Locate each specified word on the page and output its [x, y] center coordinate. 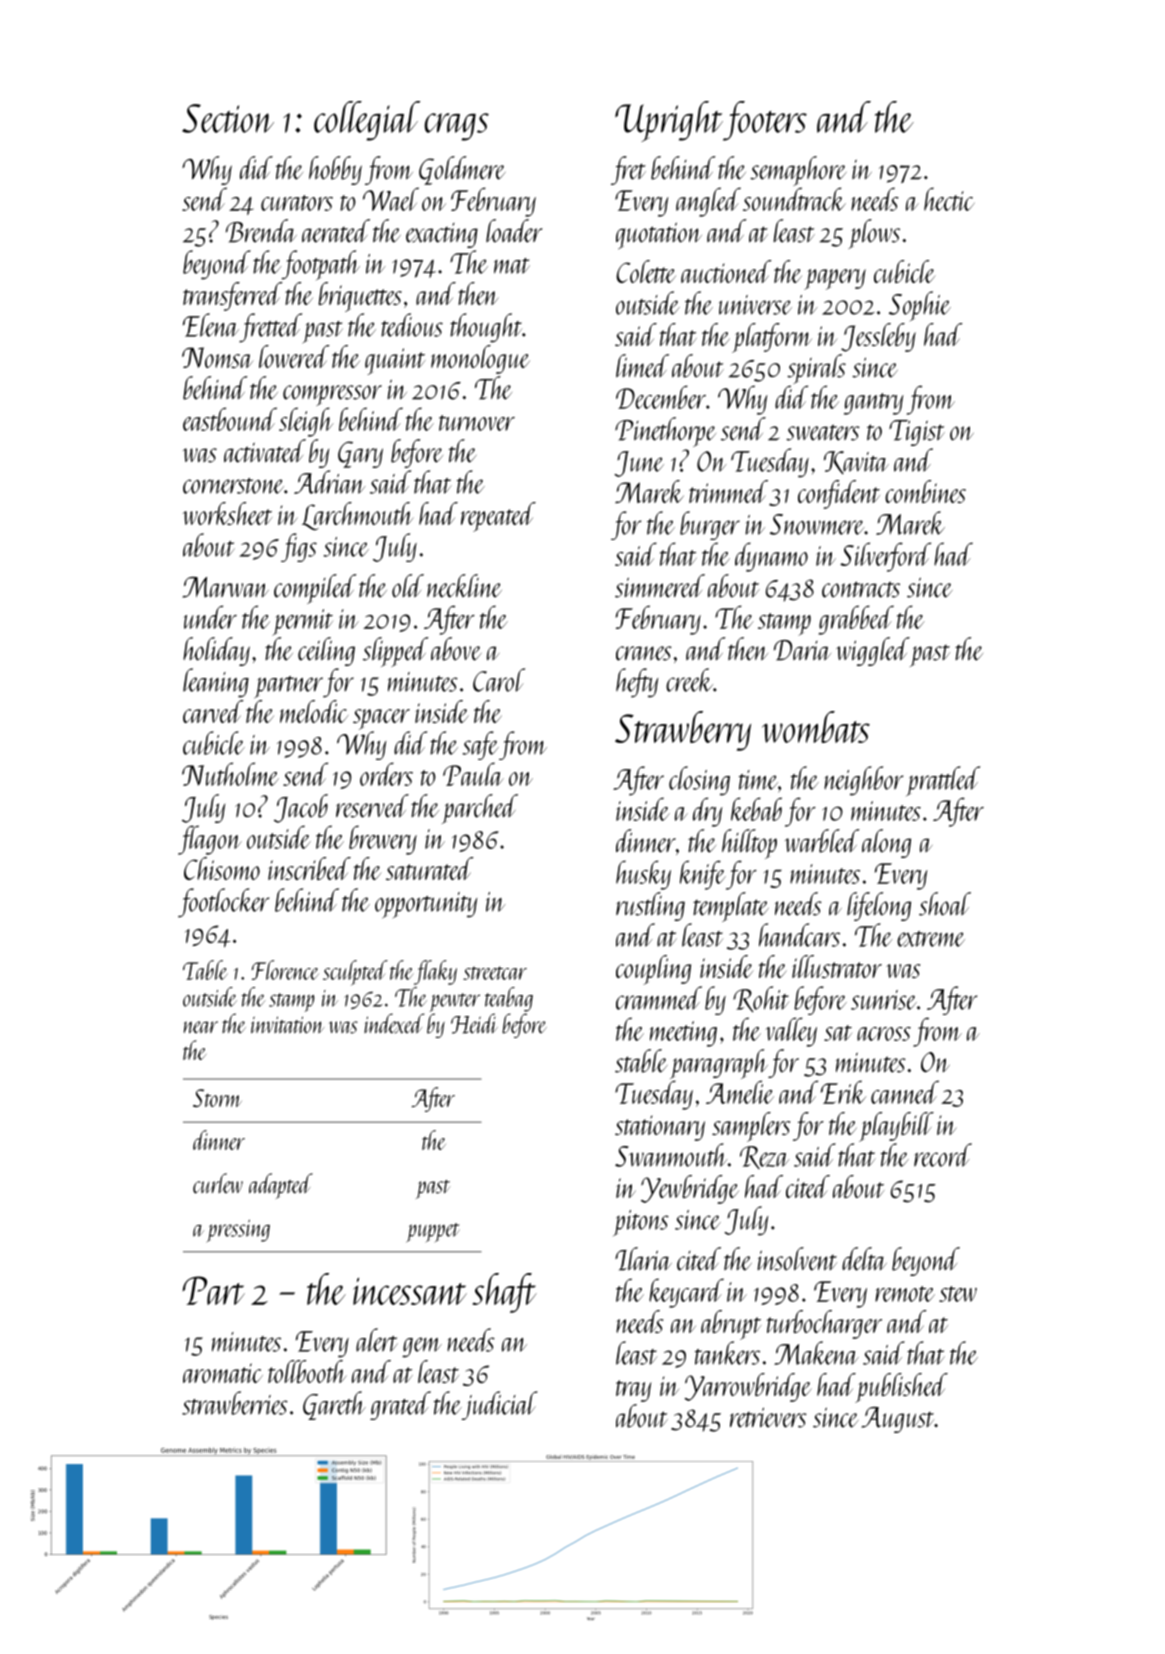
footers [765, 121]
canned [905, 1092]
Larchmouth [358, 516]
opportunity [426, 905]
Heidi [474, 1023]
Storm [217, 1098]
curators [297, 203]
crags [456, 127]
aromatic [223, 1373]
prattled [943, 781]
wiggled [873, 651]
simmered [660, 586]
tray [633, 1391]
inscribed [309, 868]
